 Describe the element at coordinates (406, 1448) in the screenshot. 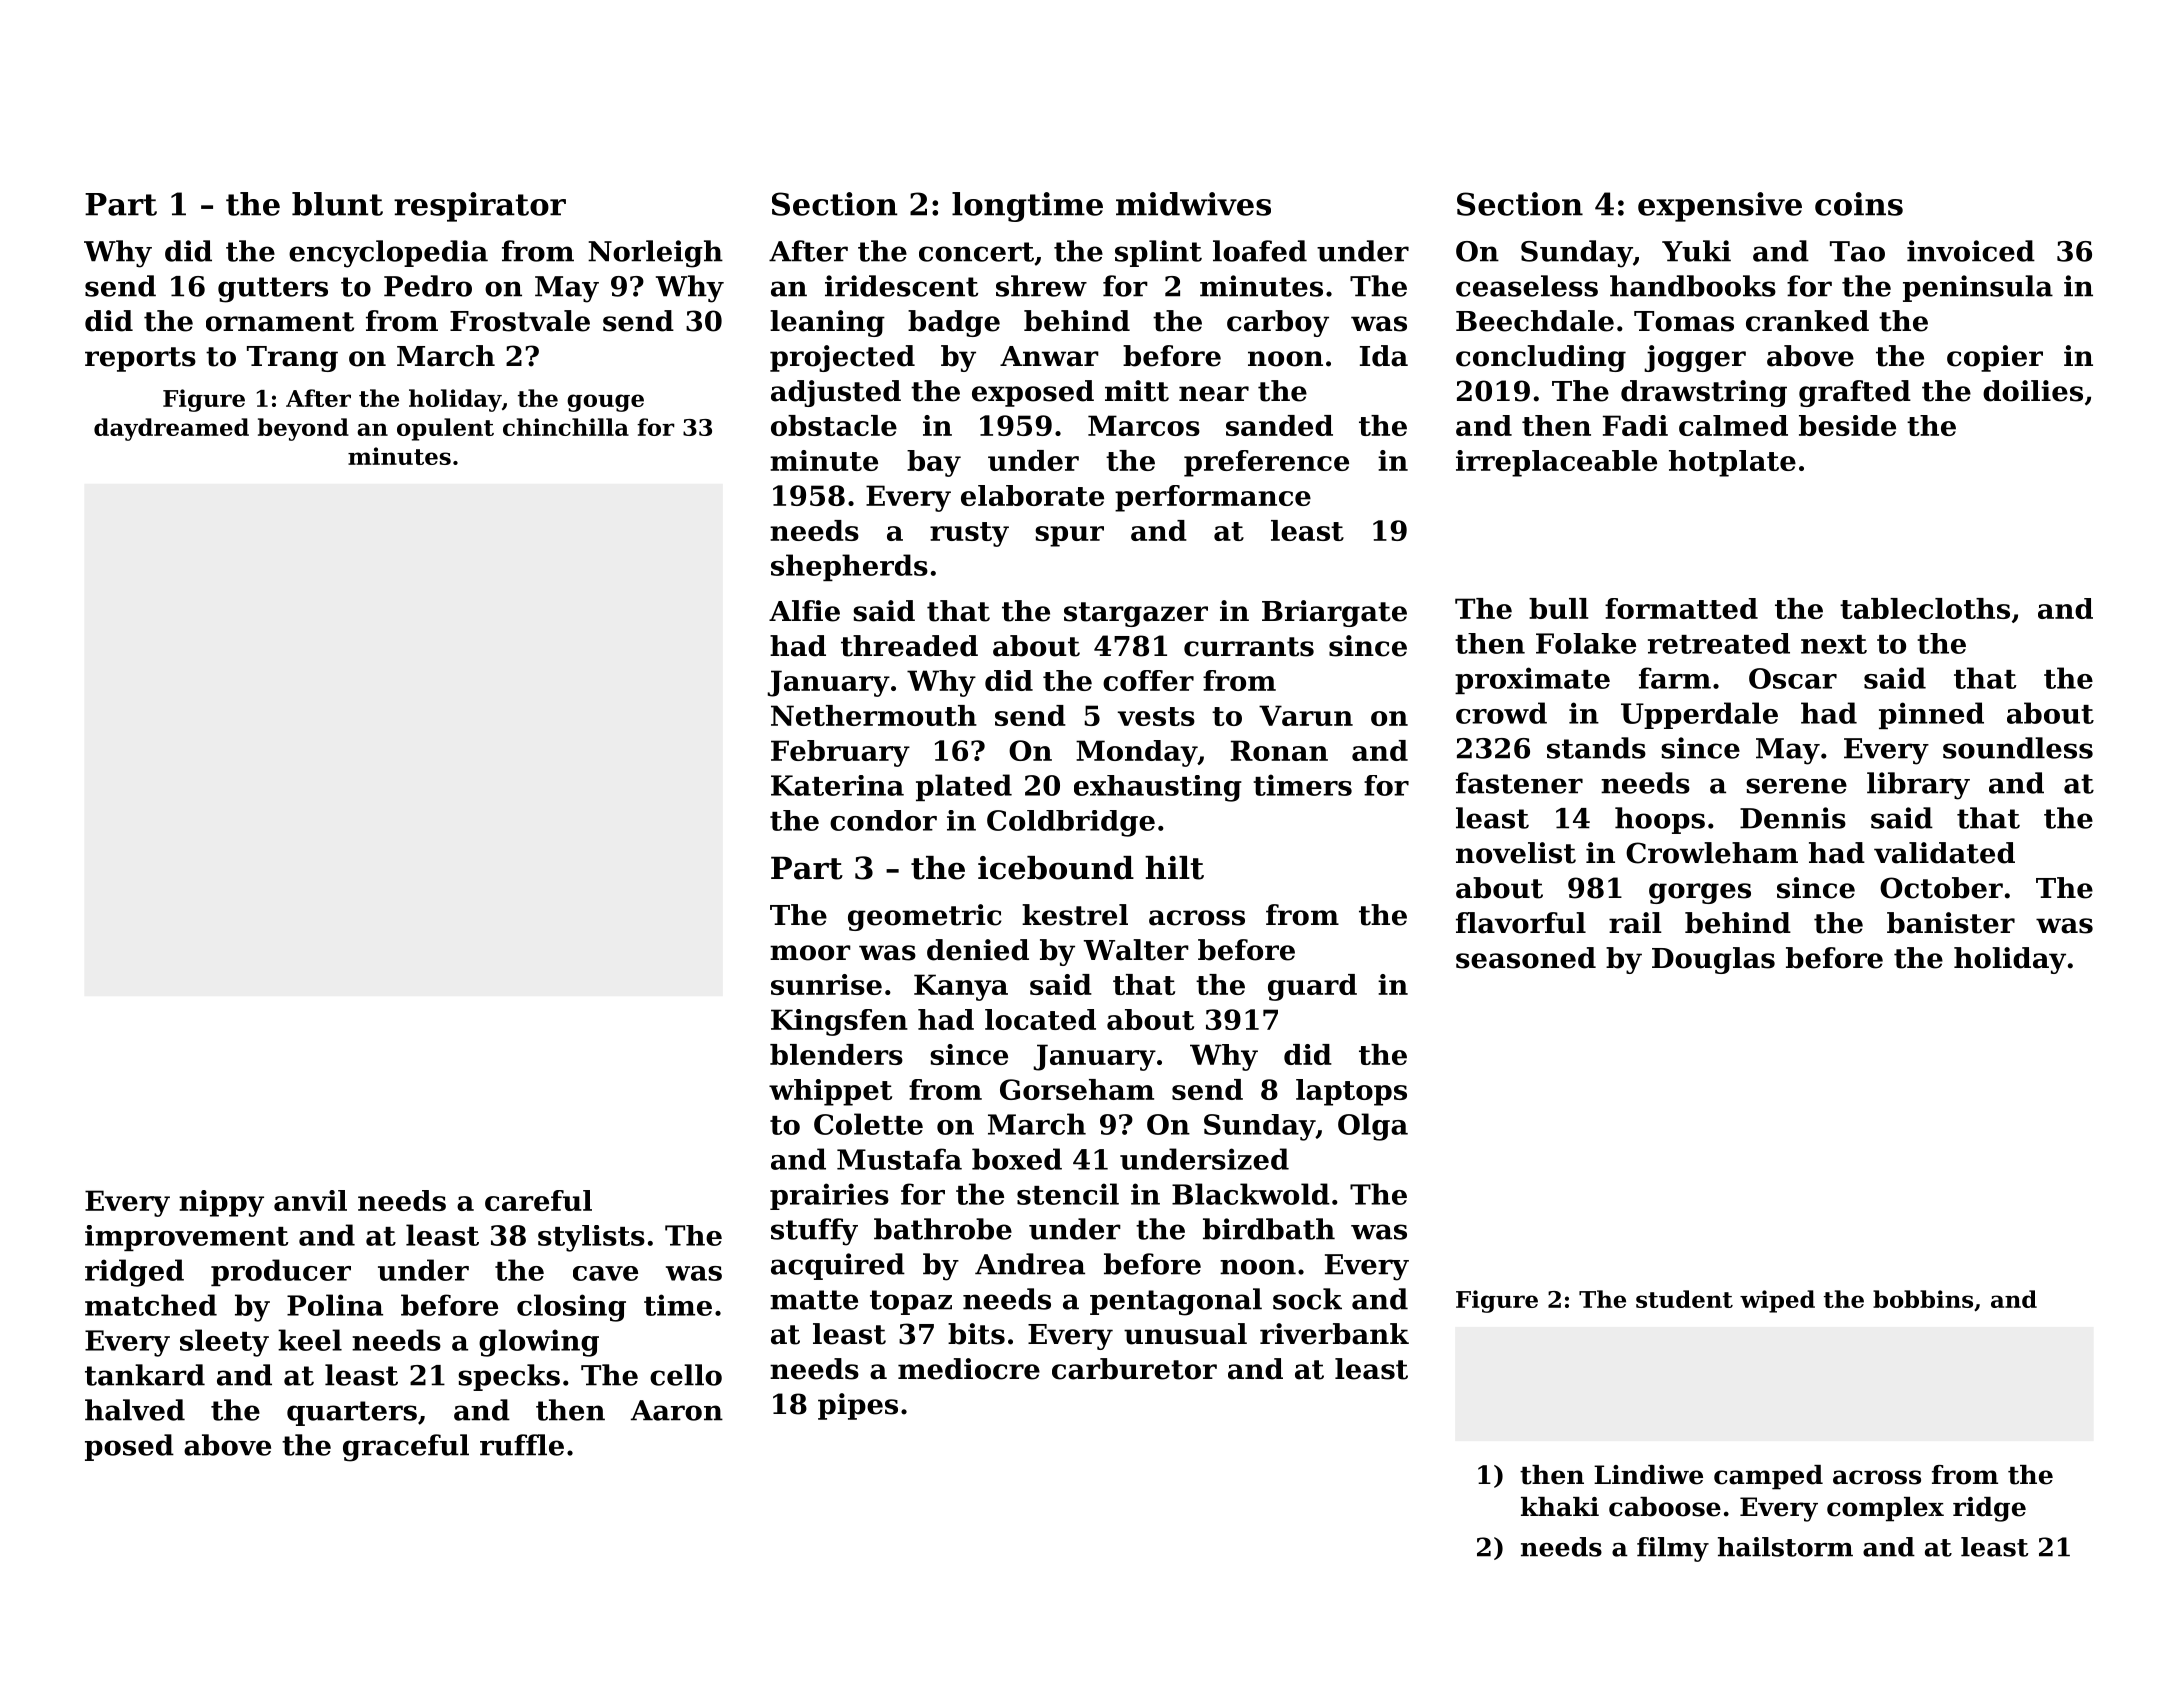

I see `graceful` at that location.
